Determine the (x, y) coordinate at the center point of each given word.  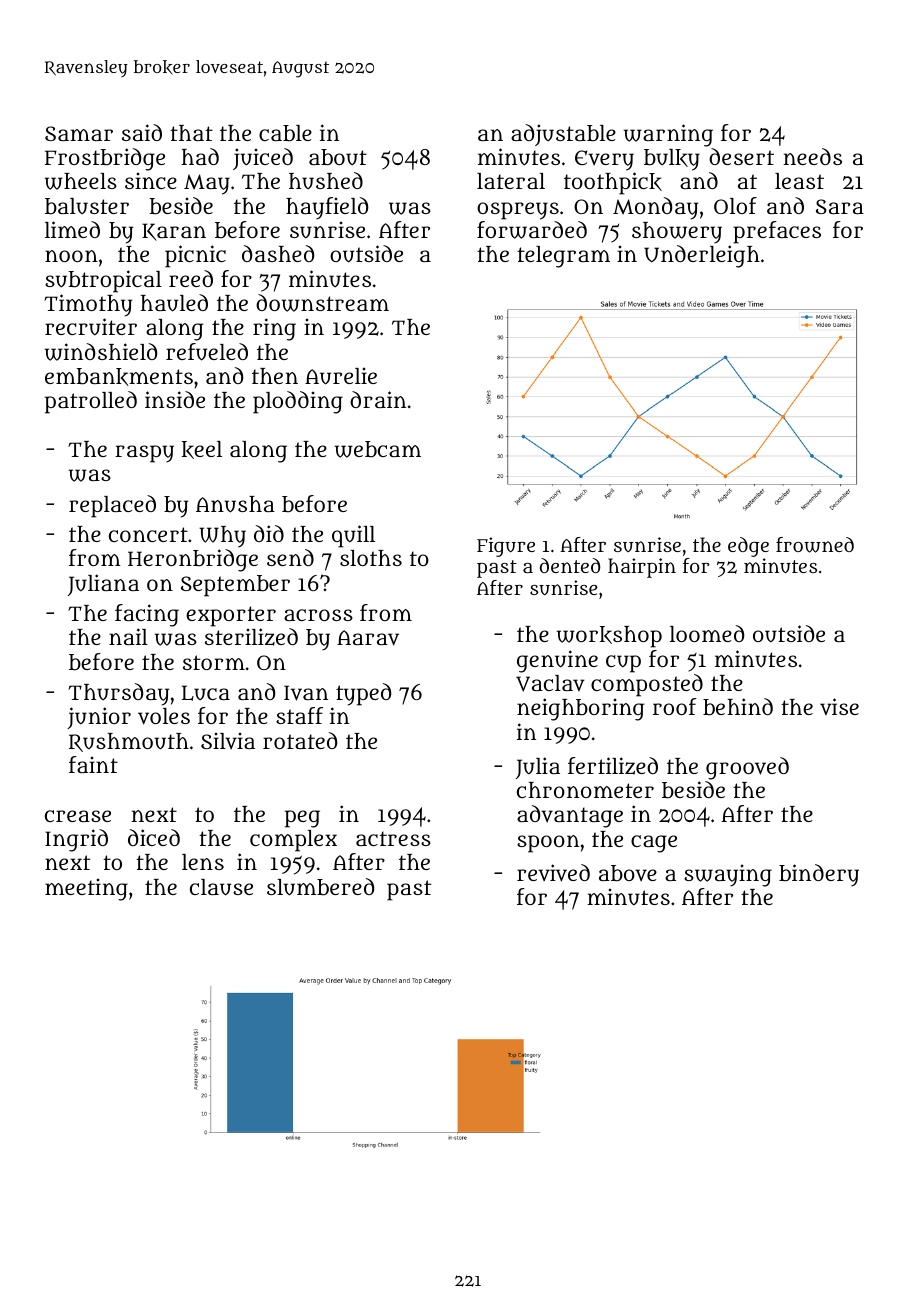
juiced (263, 159)
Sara (840, 206)
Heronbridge (193, 560)
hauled (174, 303)
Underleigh (702, 256)
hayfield (327, 208)
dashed (278, 253)
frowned (815, 545)
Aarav (368, 638)
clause (221, 887)
